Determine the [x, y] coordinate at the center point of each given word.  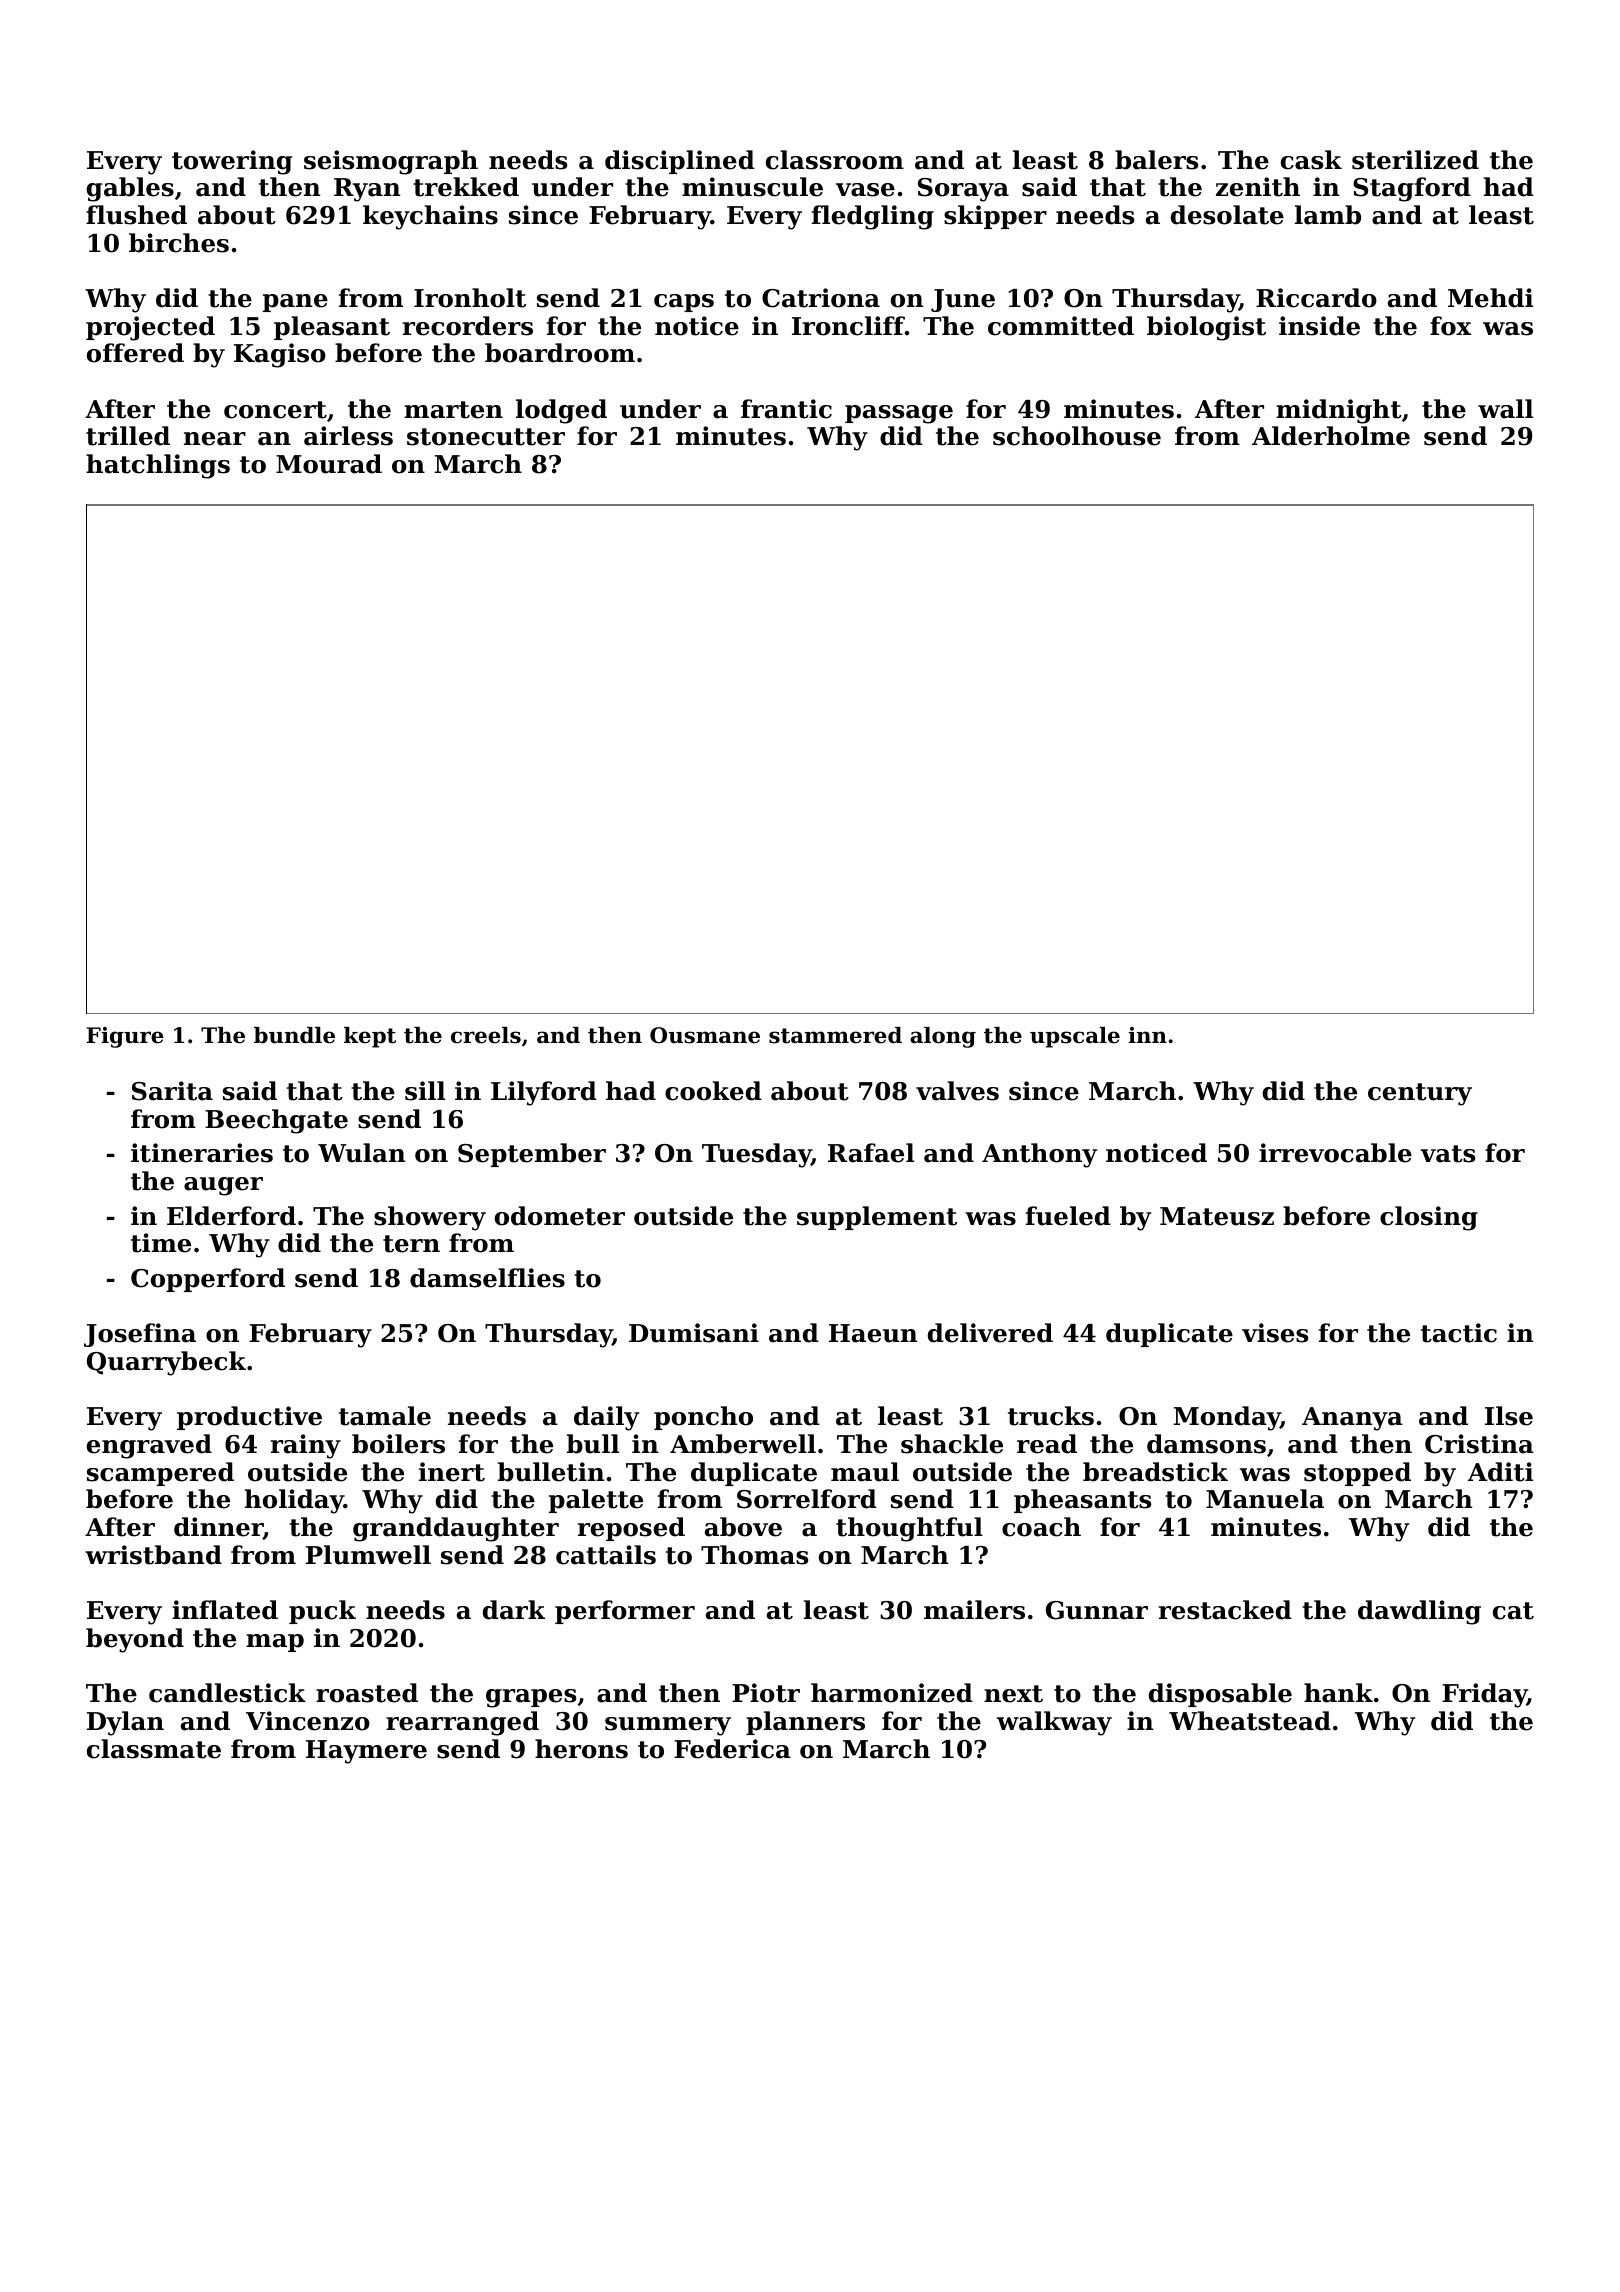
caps [684, 303]
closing [1429, 1218]
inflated [225, 1610]
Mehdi [1490, 298]
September [532, 1155]
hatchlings [158, 466]
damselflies [487, 1278]
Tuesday [756, 1155]
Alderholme [1331, 436]
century [1420, 1094]
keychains [430, 217]
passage [899, 414]
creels [486, 1035]
